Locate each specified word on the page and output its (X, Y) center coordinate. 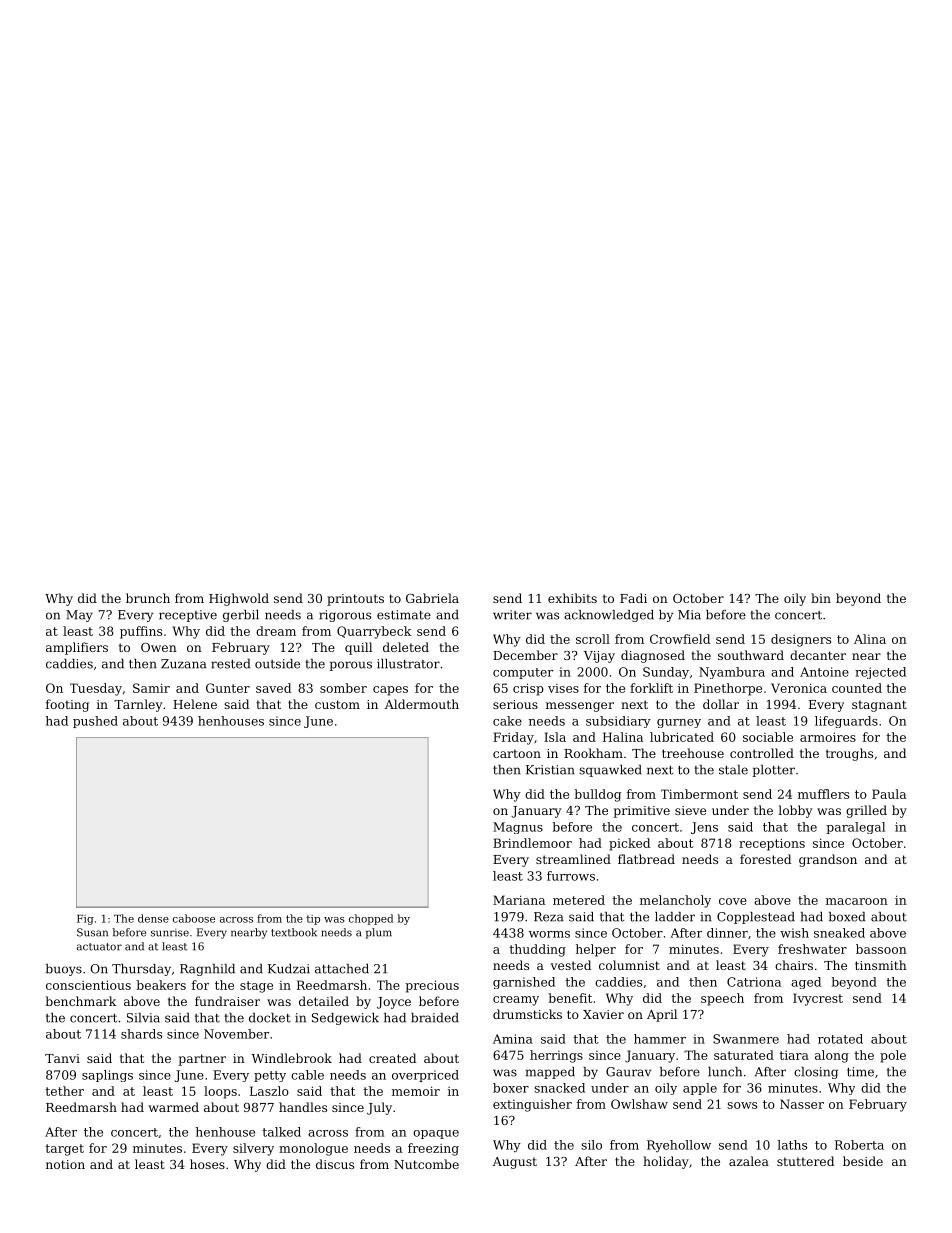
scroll (593, 639)
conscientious (88, 985)
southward (751, 655)
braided (435, 1018)
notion (65, 1164)
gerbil (241, 616)
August (515, 1163)
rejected (880, 673)
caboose (194, 918)
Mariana (519, 900)
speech (722, 999)
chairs (794, 965)
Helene (195, 704)
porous (350, 666)
